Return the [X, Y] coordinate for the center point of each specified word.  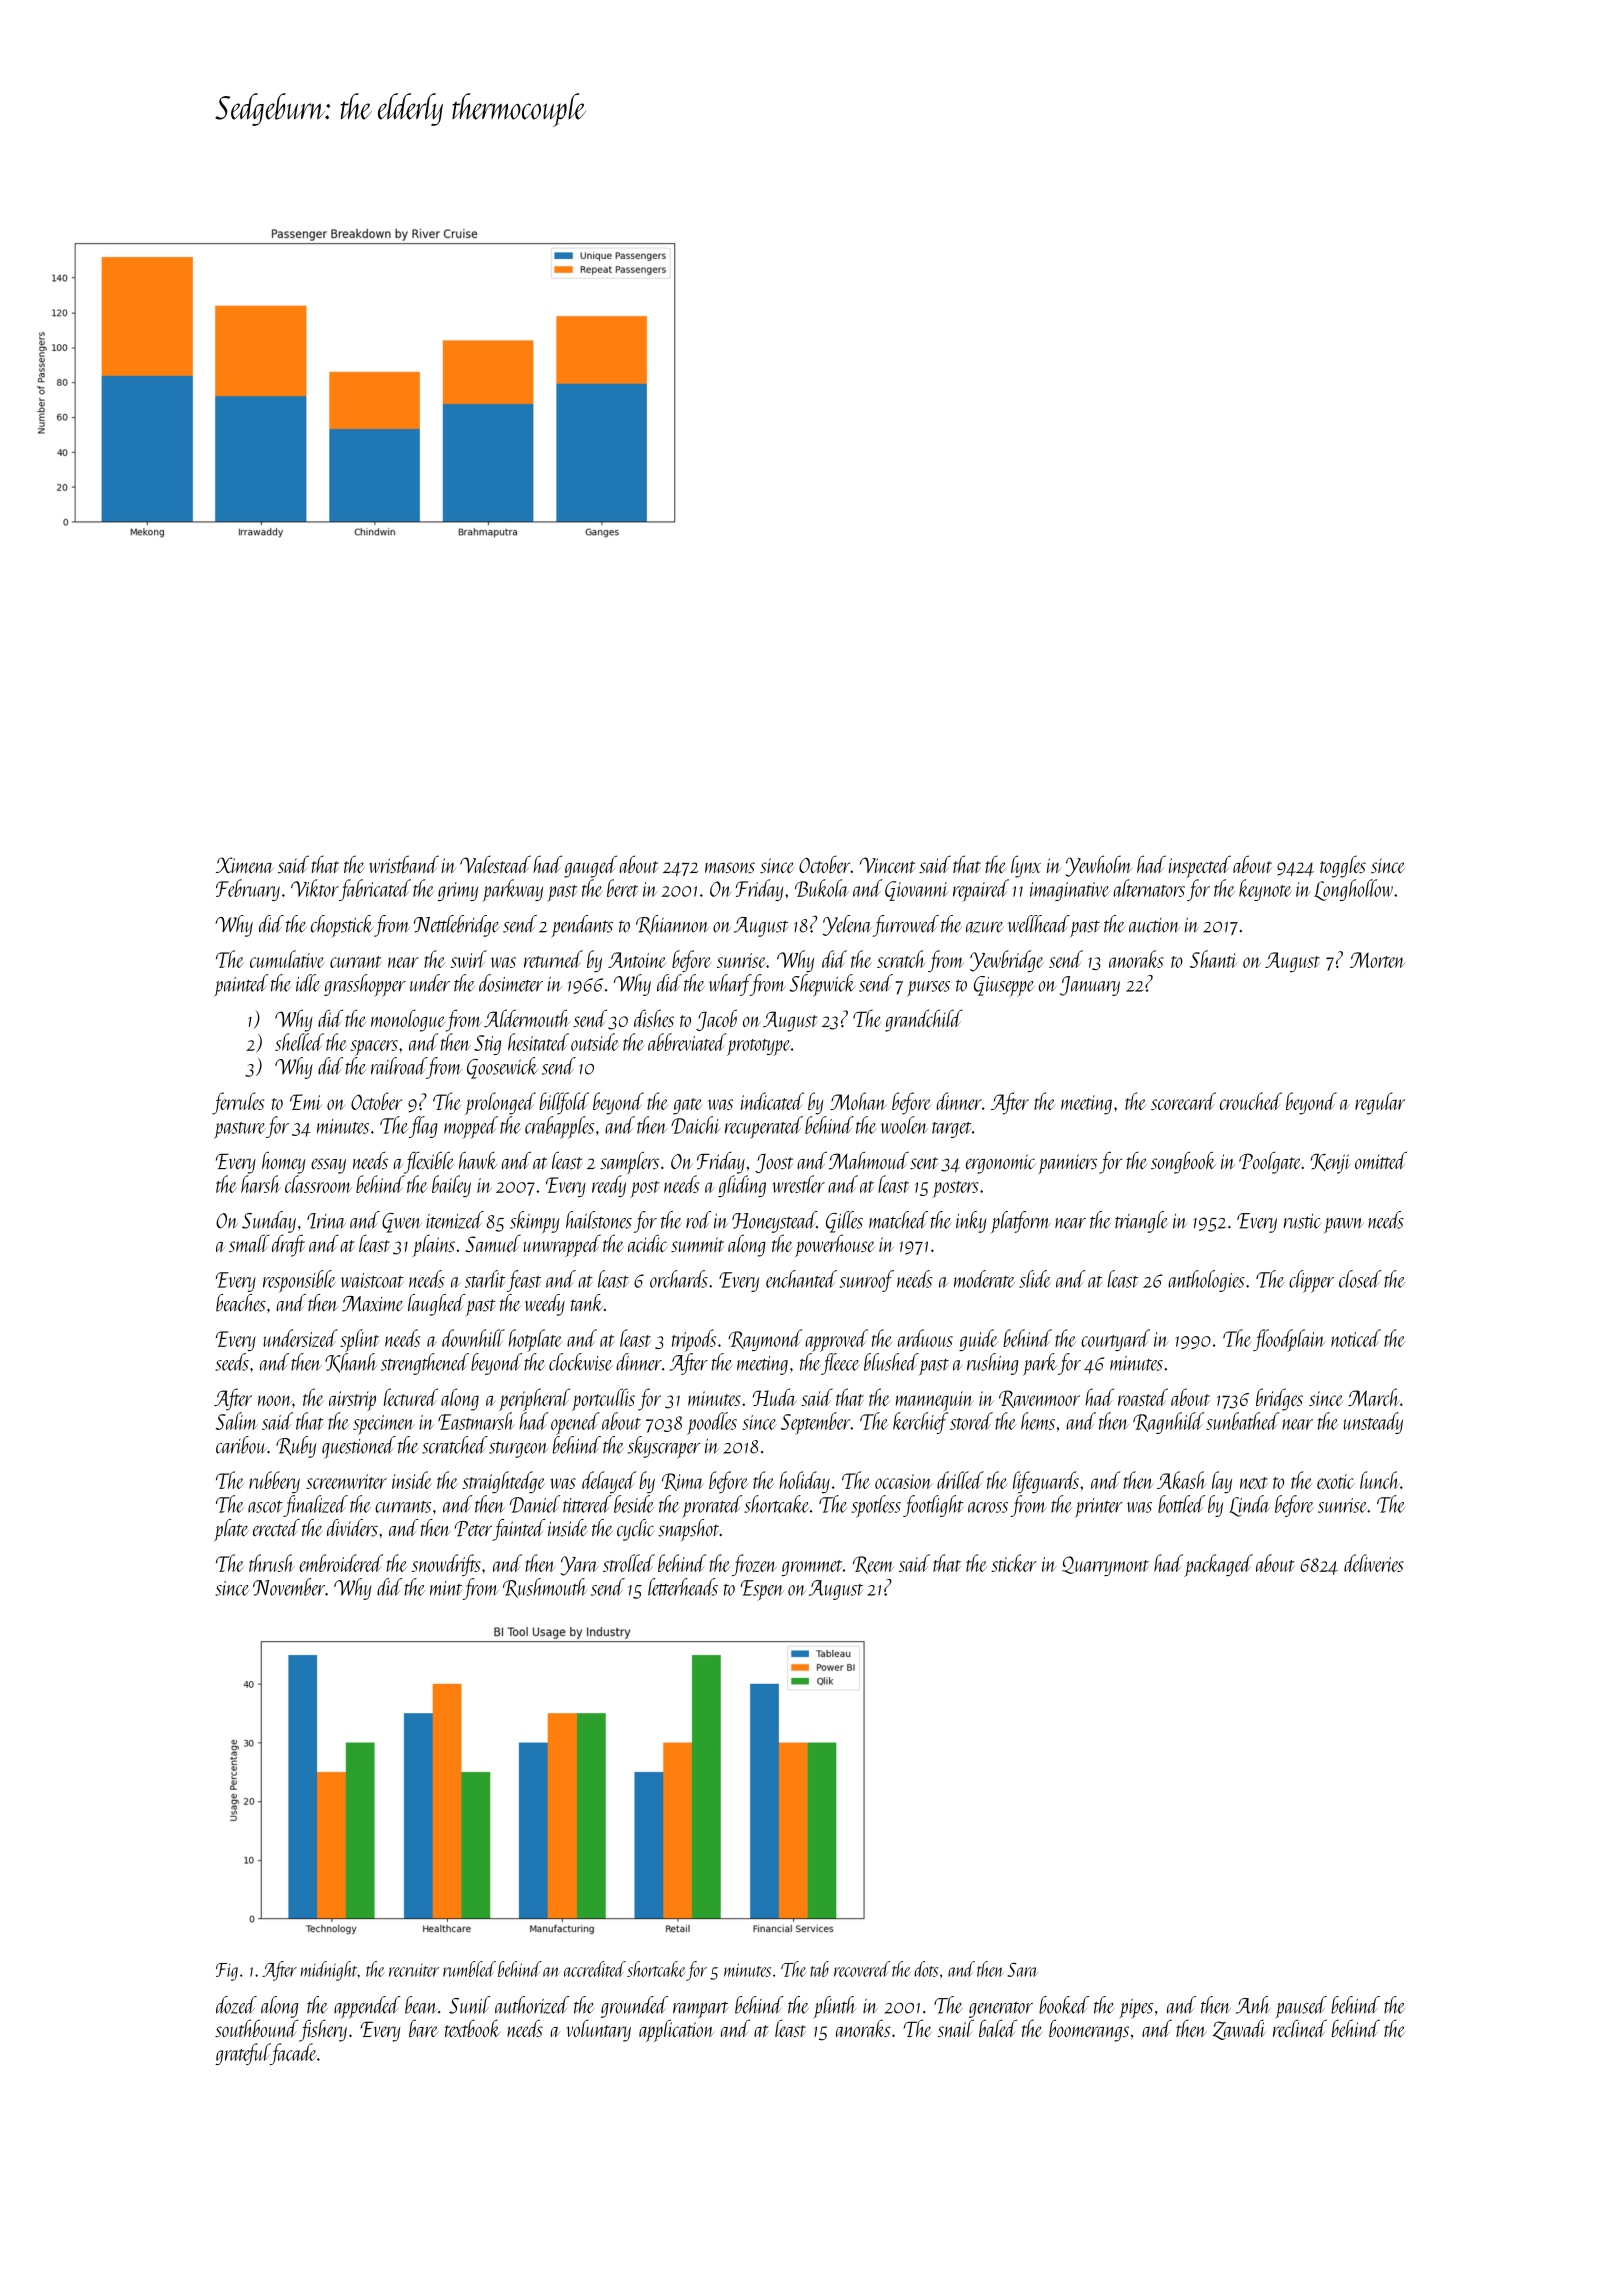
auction [1154, 925]
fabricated [375, 890]
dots [926, 1969]
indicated [772, 1101]
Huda [774, 1397]
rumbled [469, 1969]
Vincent [888, 865]
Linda [1249, 1506]
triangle [1141, 1222]
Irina [326, 1221]
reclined [1300, 2028]
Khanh [351, 1363]
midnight [329, 1971]
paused [1301, 2007]
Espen [762, 1590]
